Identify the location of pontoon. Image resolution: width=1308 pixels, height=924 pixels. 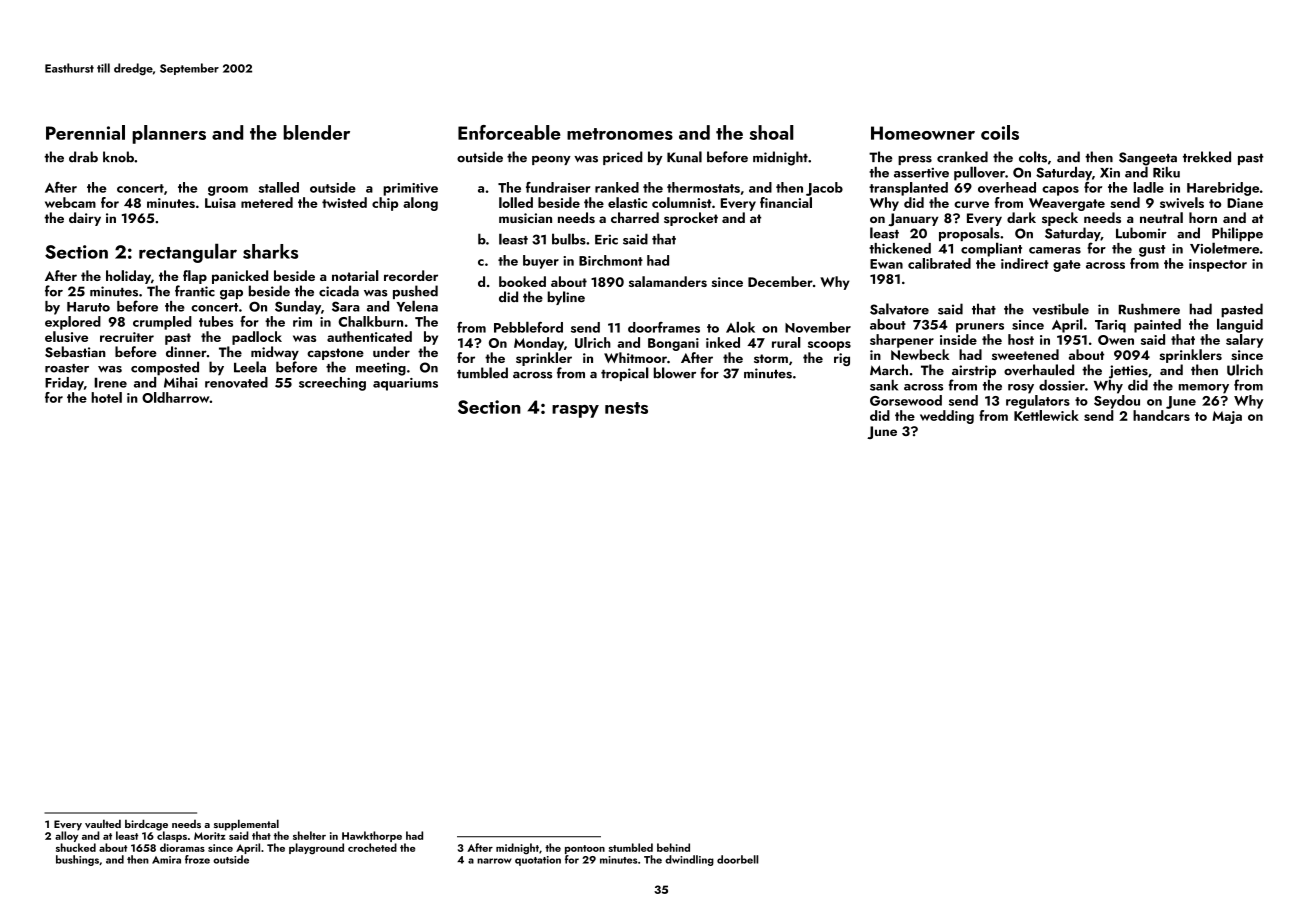
(585, 849).
